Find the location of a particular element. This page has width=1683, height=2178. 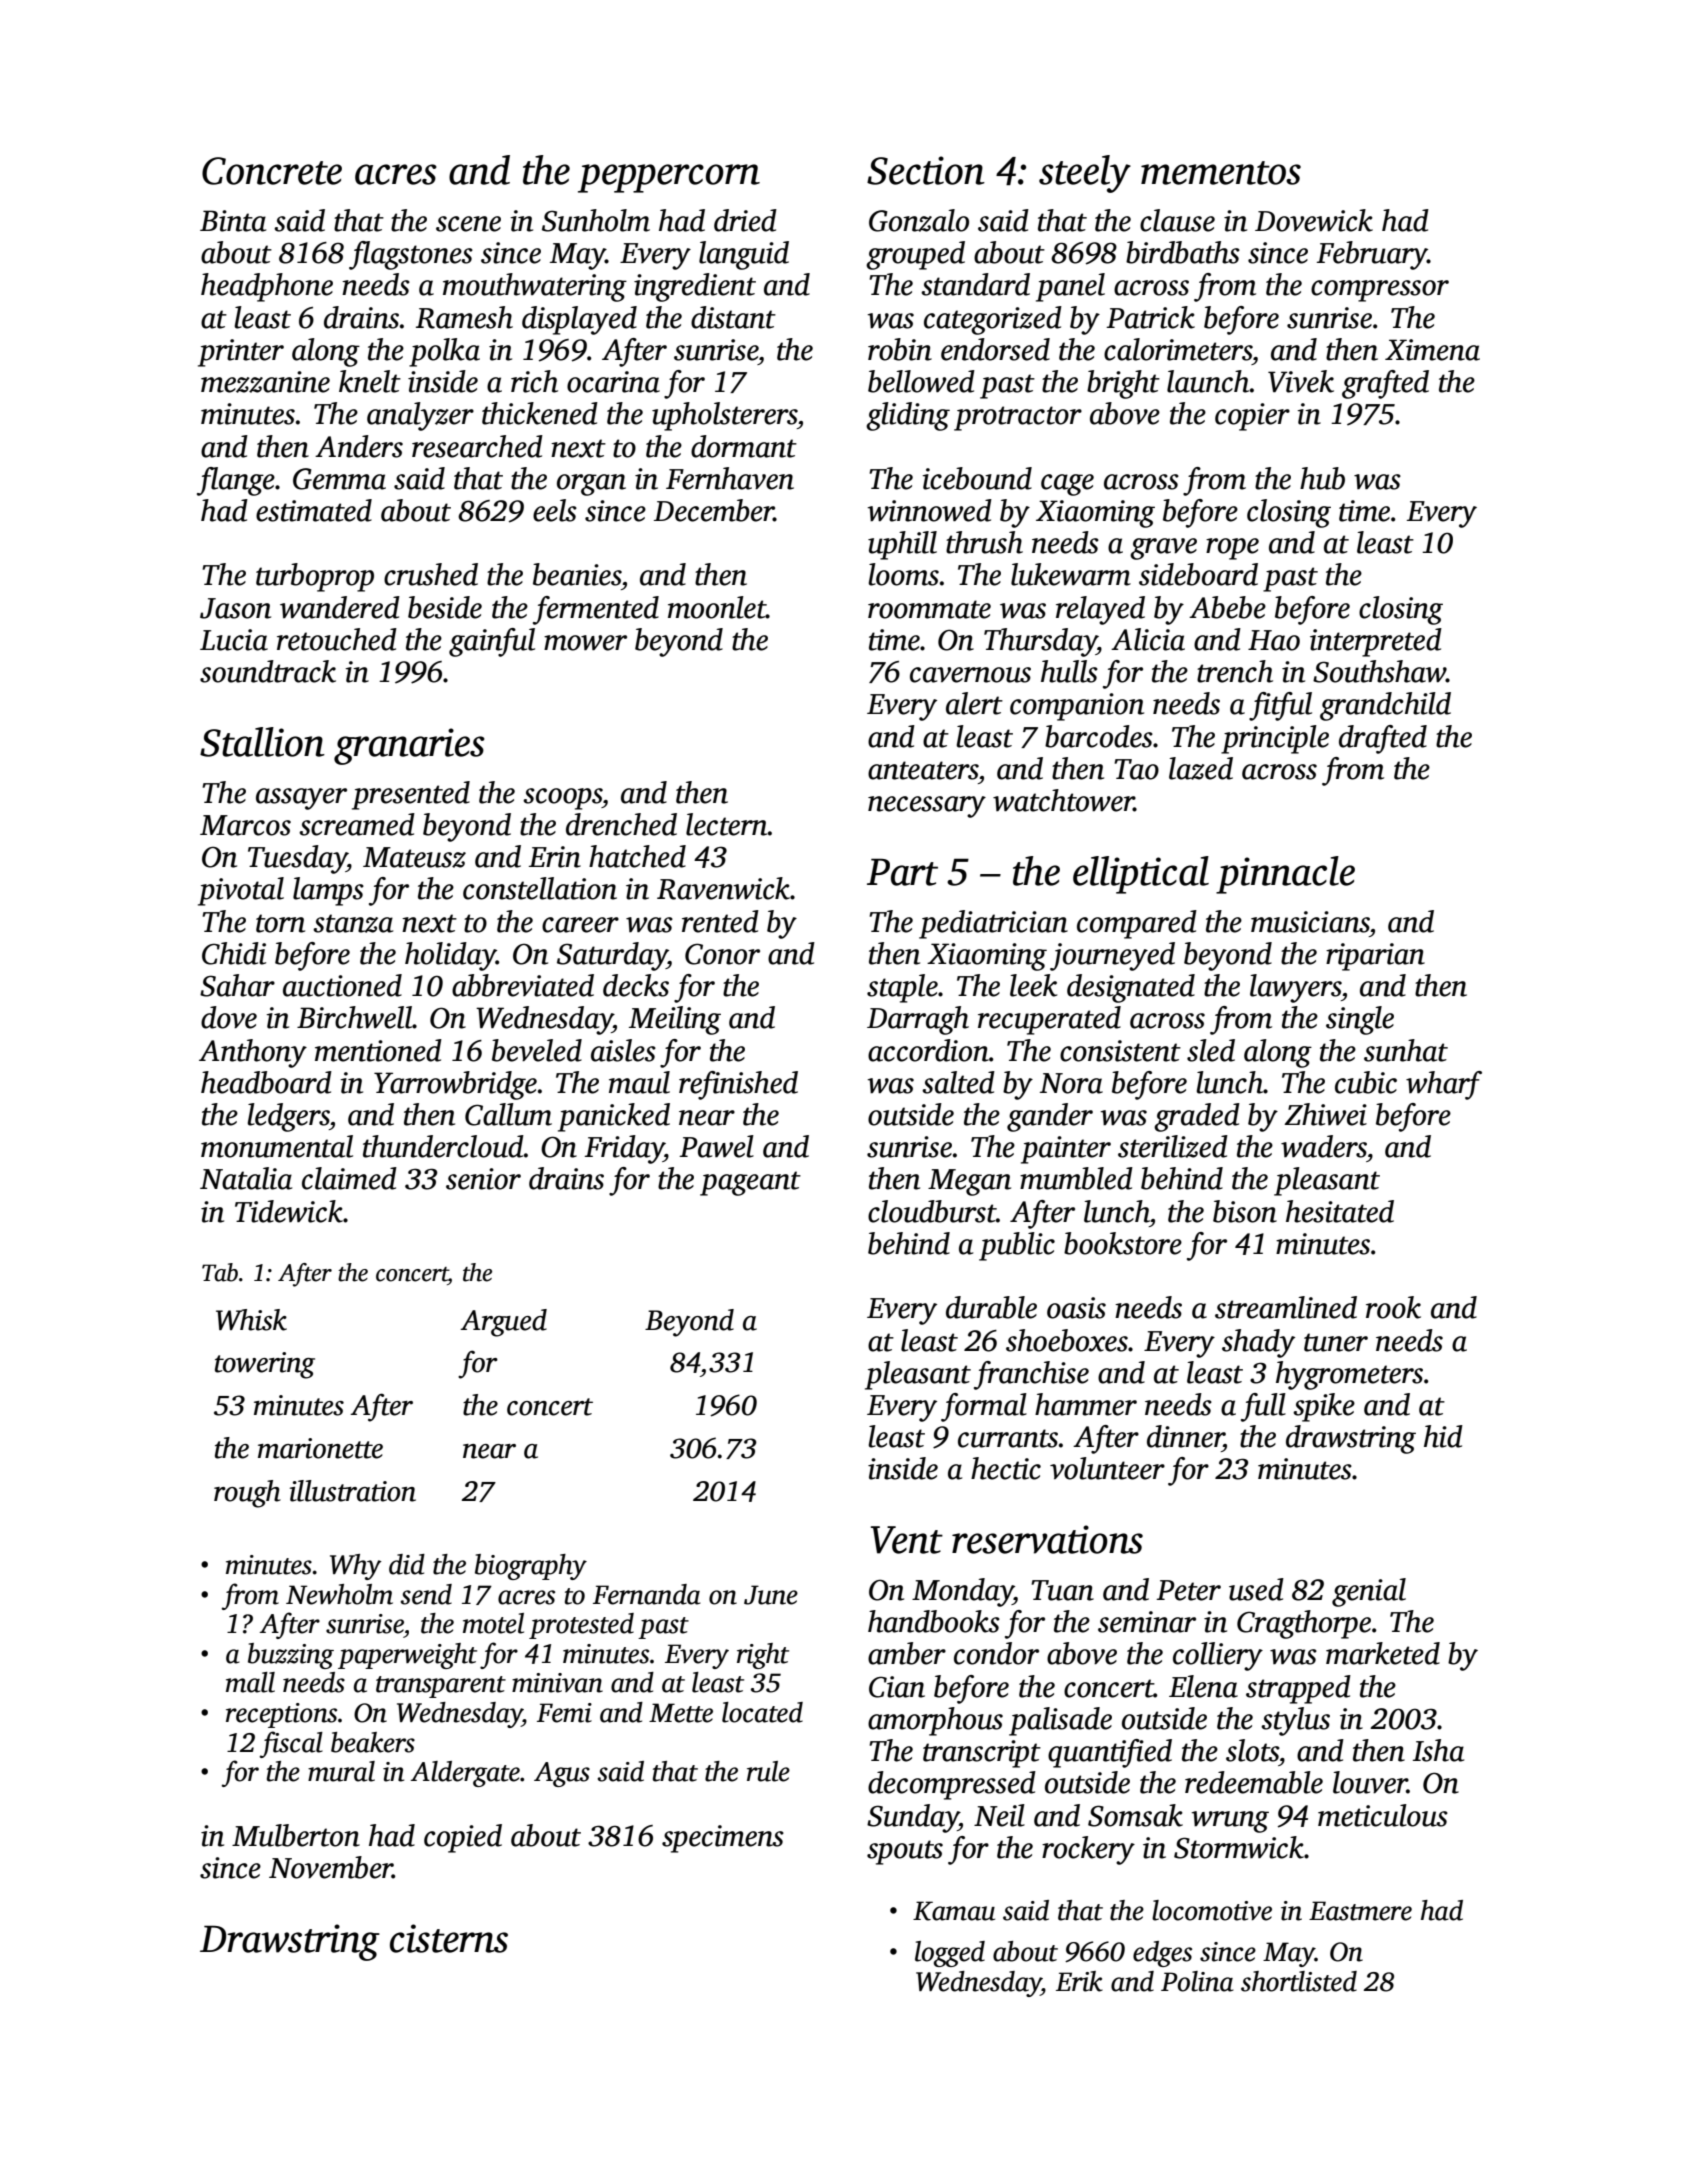

riparian is located at coordinates (1375, 957).
